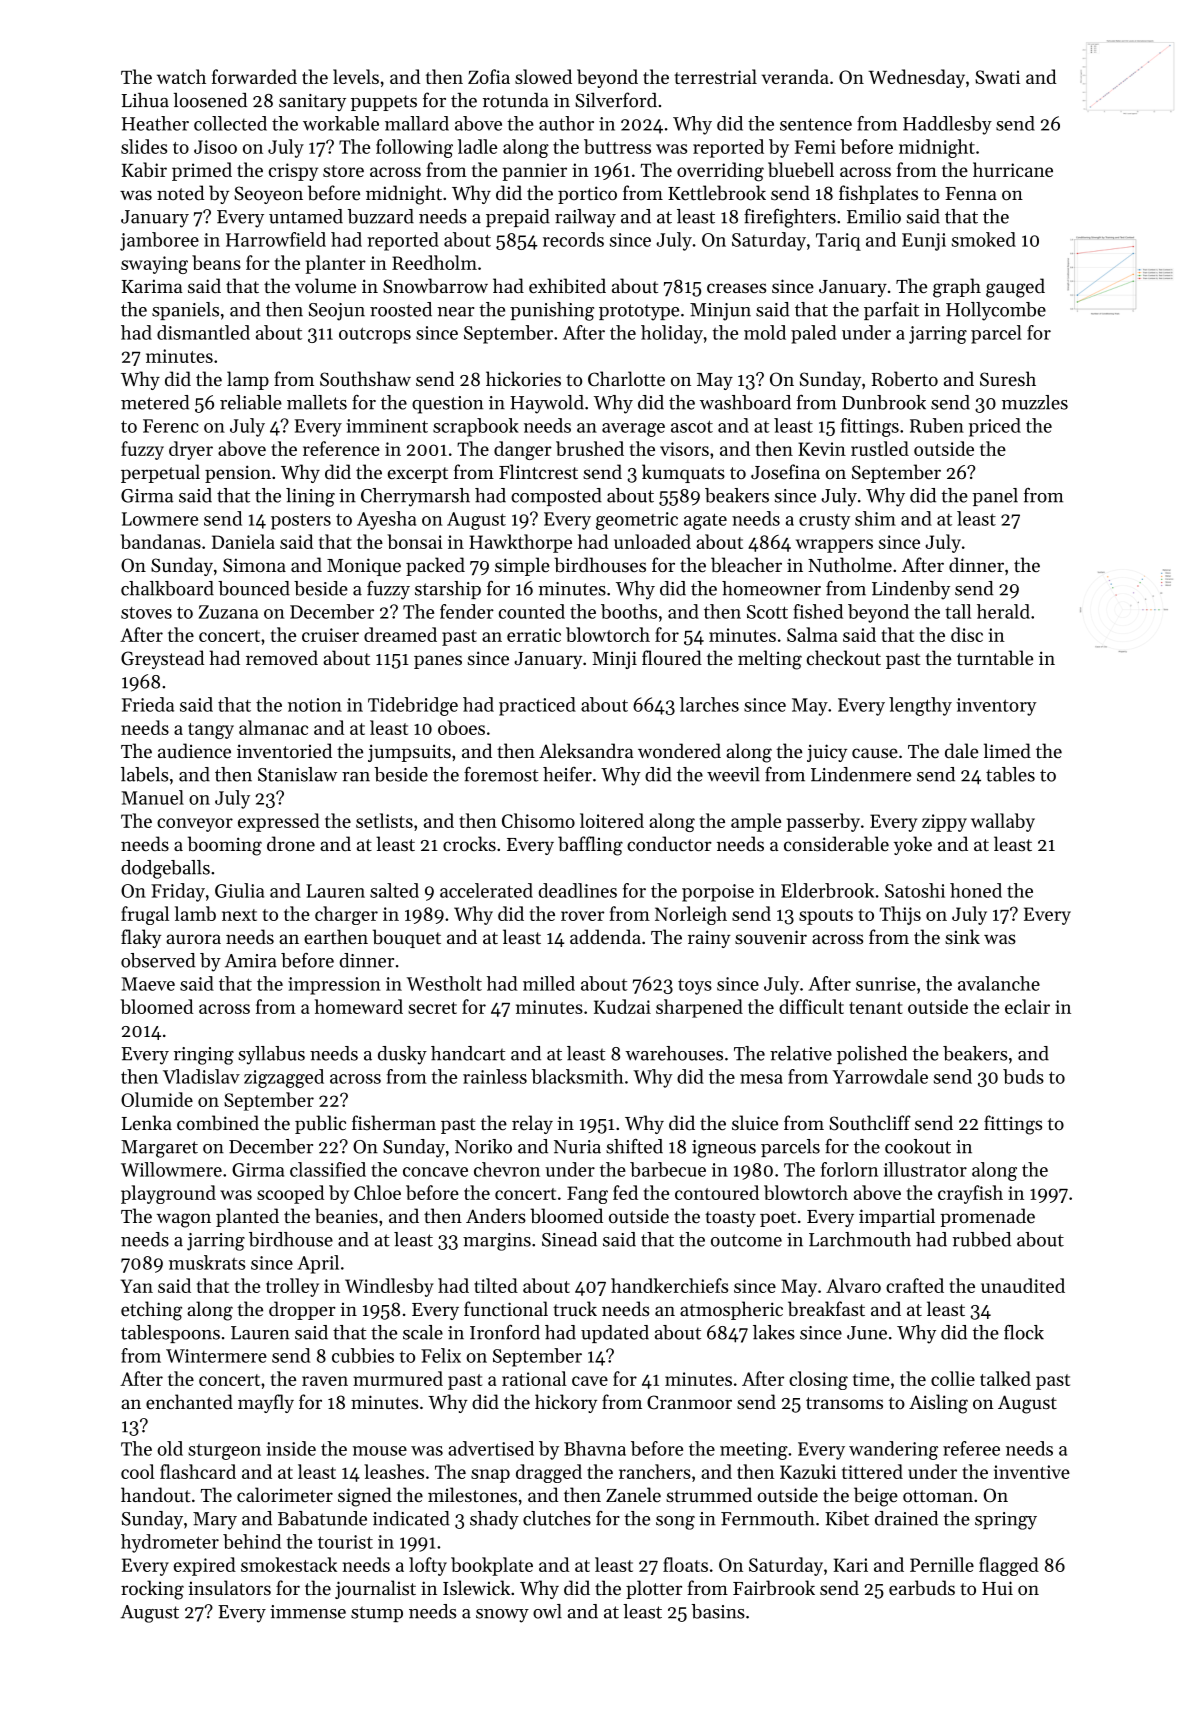 The width and height of the document is (1196, 1732). I want to click on muzzles, so click(1035, 402).
